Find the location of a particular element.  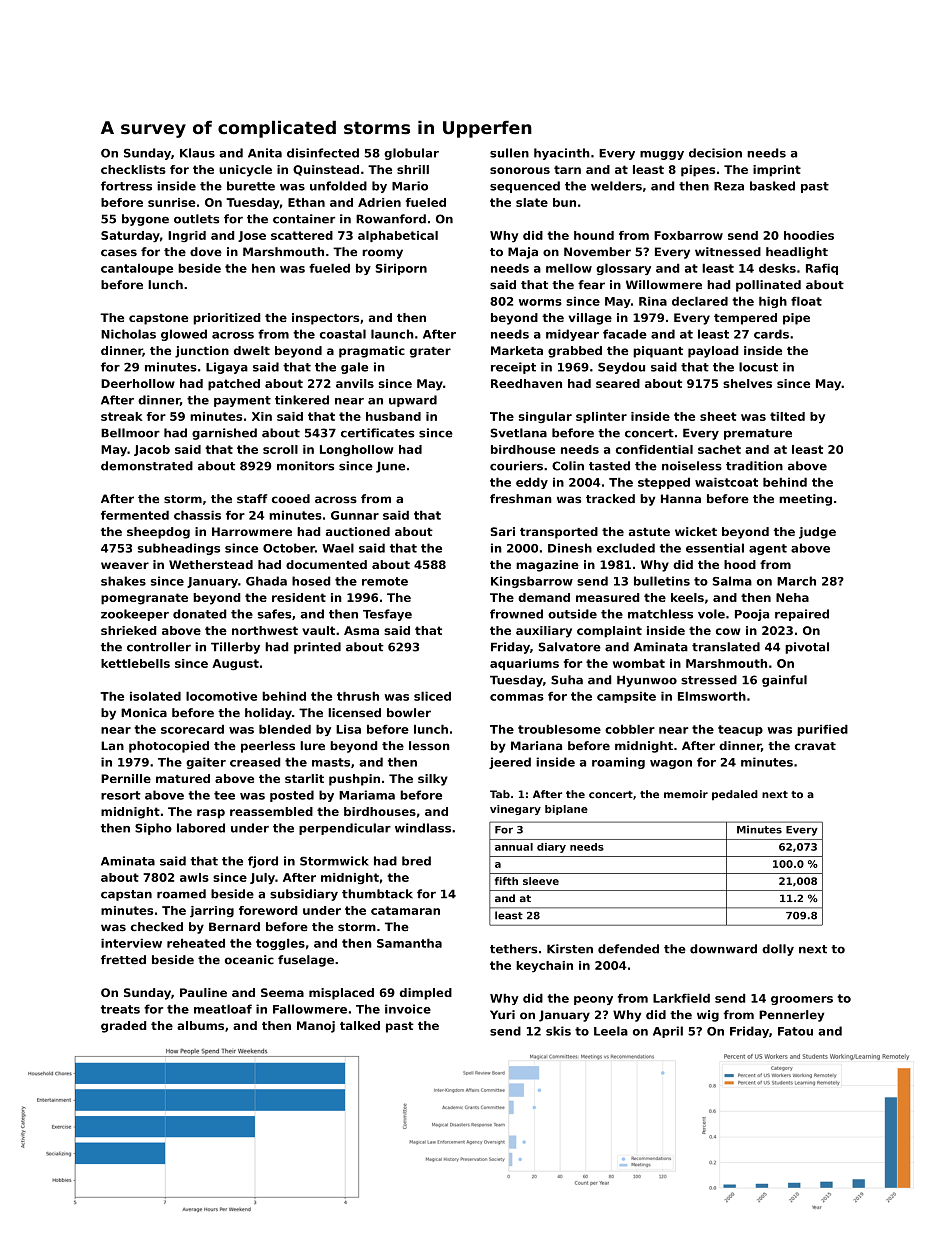

Bernard is located at coordinates (234, 927).
